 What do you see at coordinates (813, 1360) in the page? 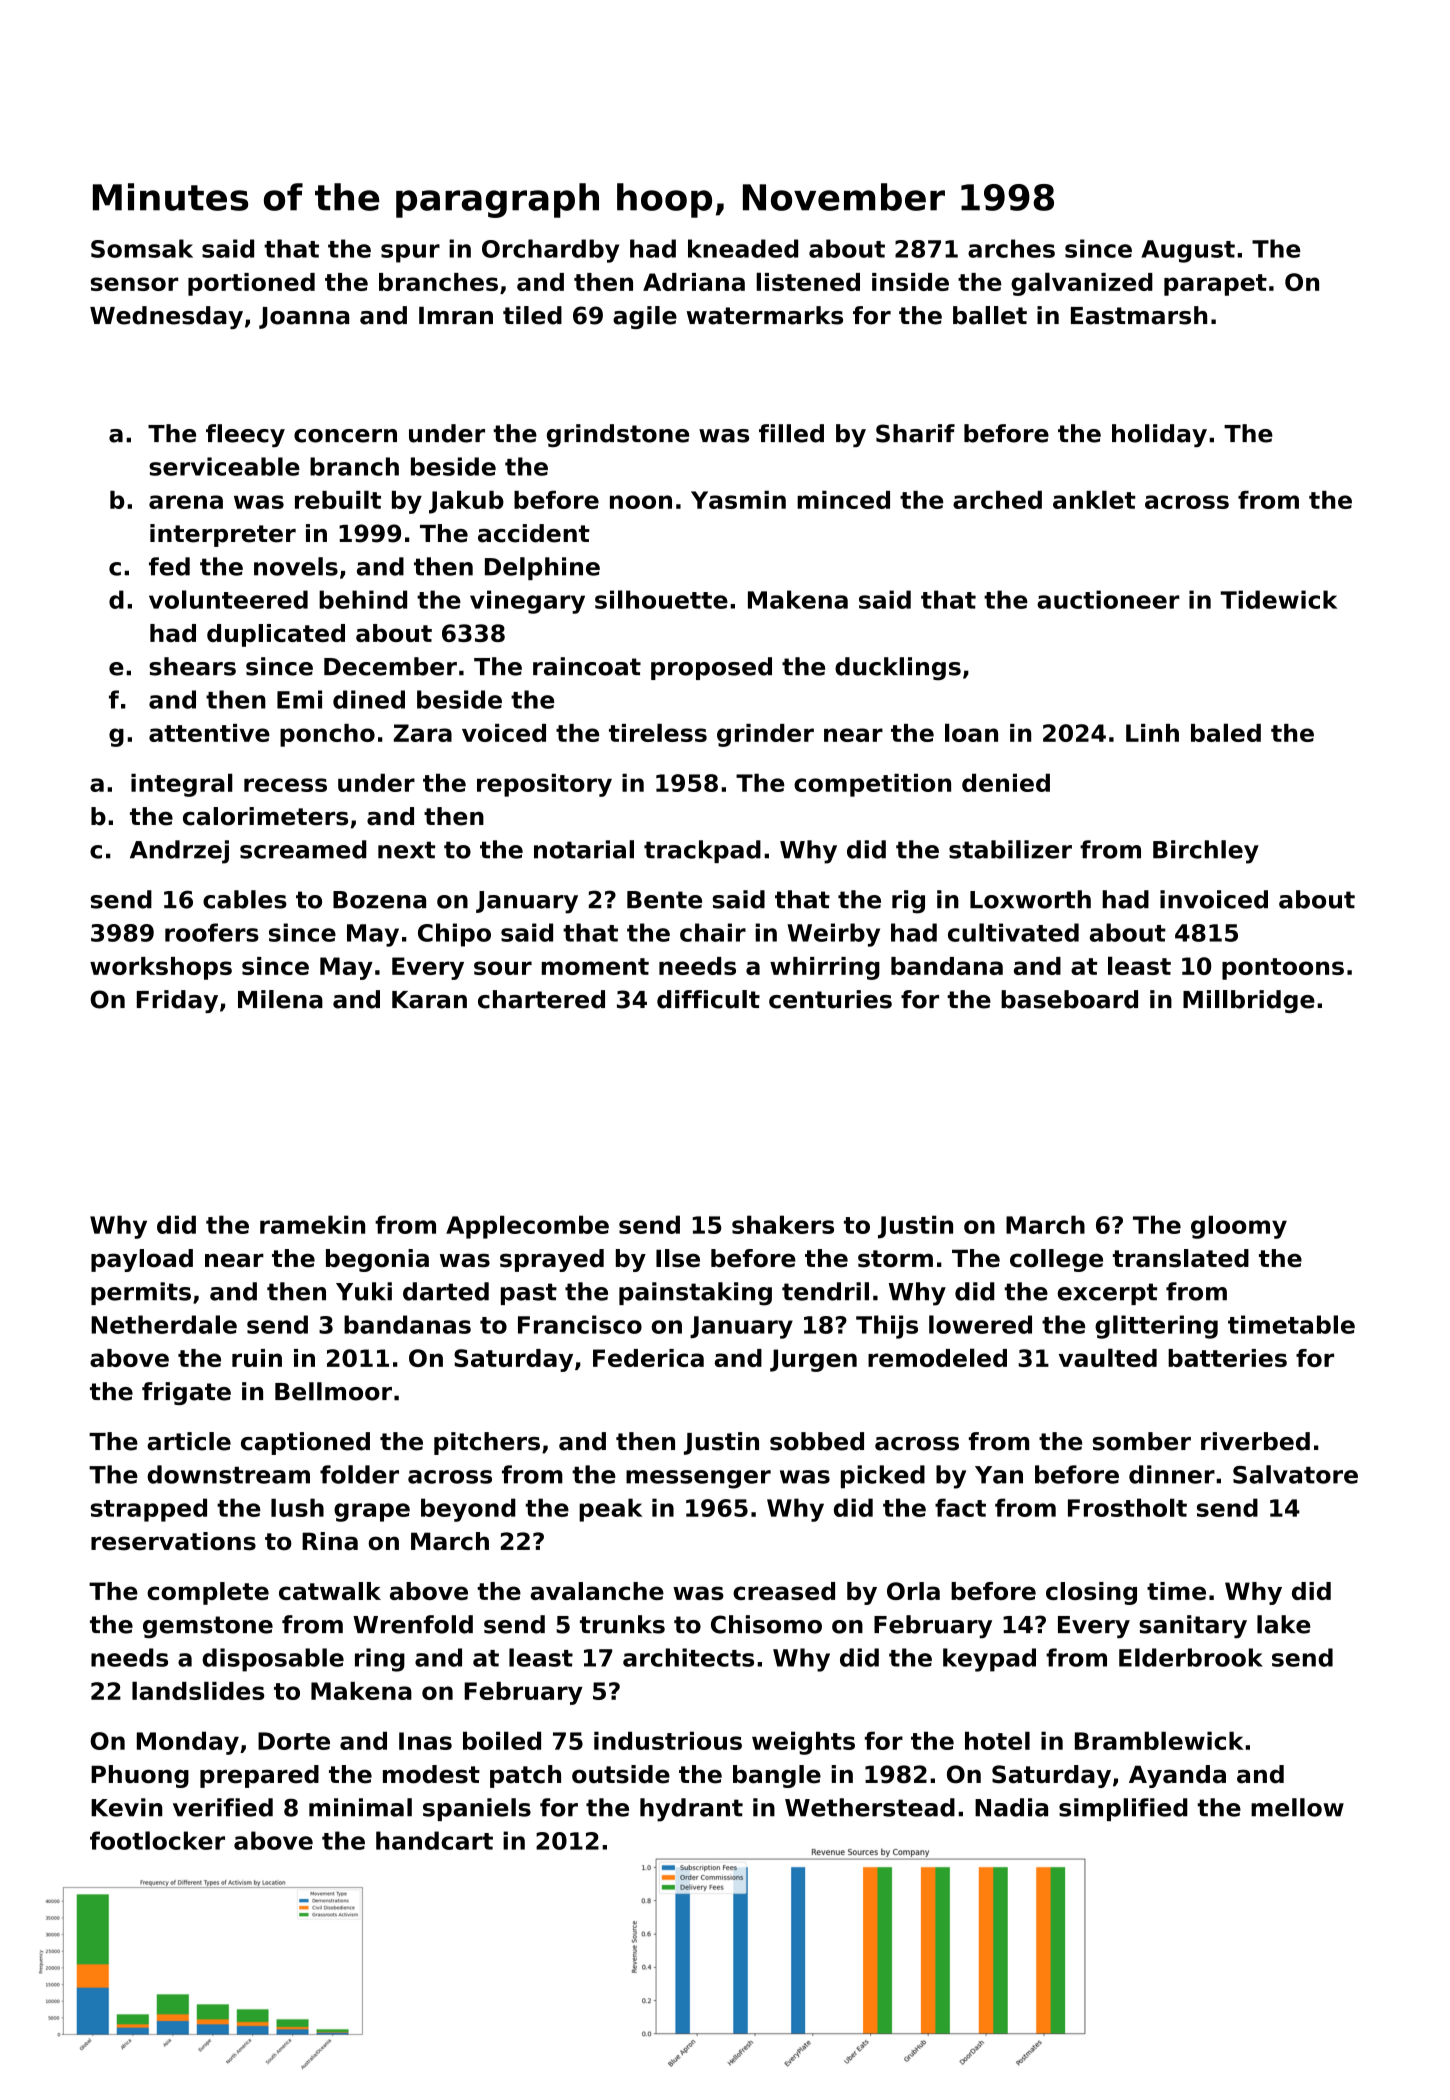
I see `Jurgen` at bounding box center [813, 1360].
